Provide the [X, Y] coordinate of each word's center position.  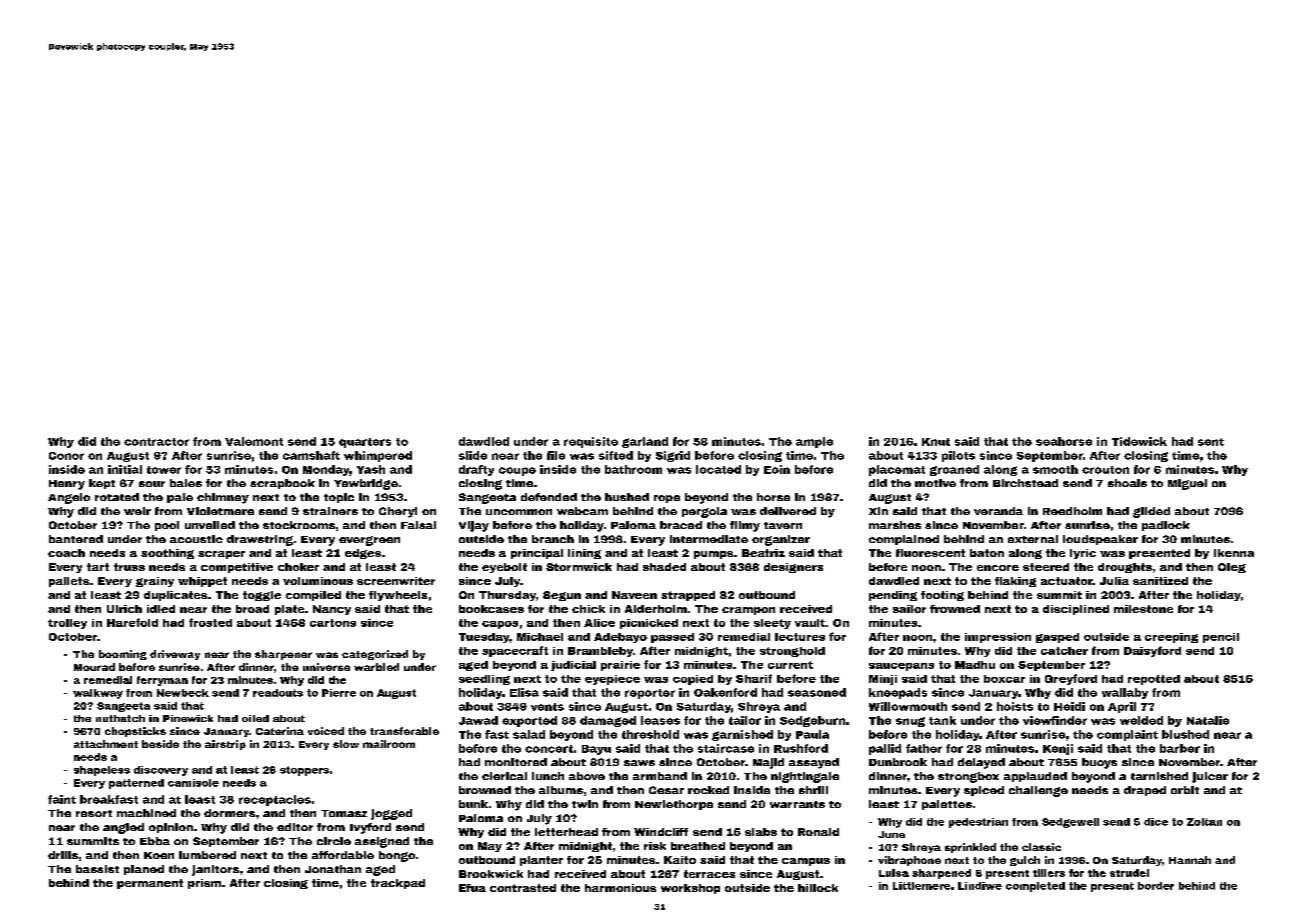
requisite [591, 442]
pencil [1221, 638]
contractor [156, 442]
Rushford [801, 748]
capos [500, 625]
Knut [936, 442]
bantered [76, 539]
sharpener [283, 655]
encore [998, 568]
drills [63, 855]
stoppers [304, 771]
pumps [713, 555]
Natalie [1208, 720]
